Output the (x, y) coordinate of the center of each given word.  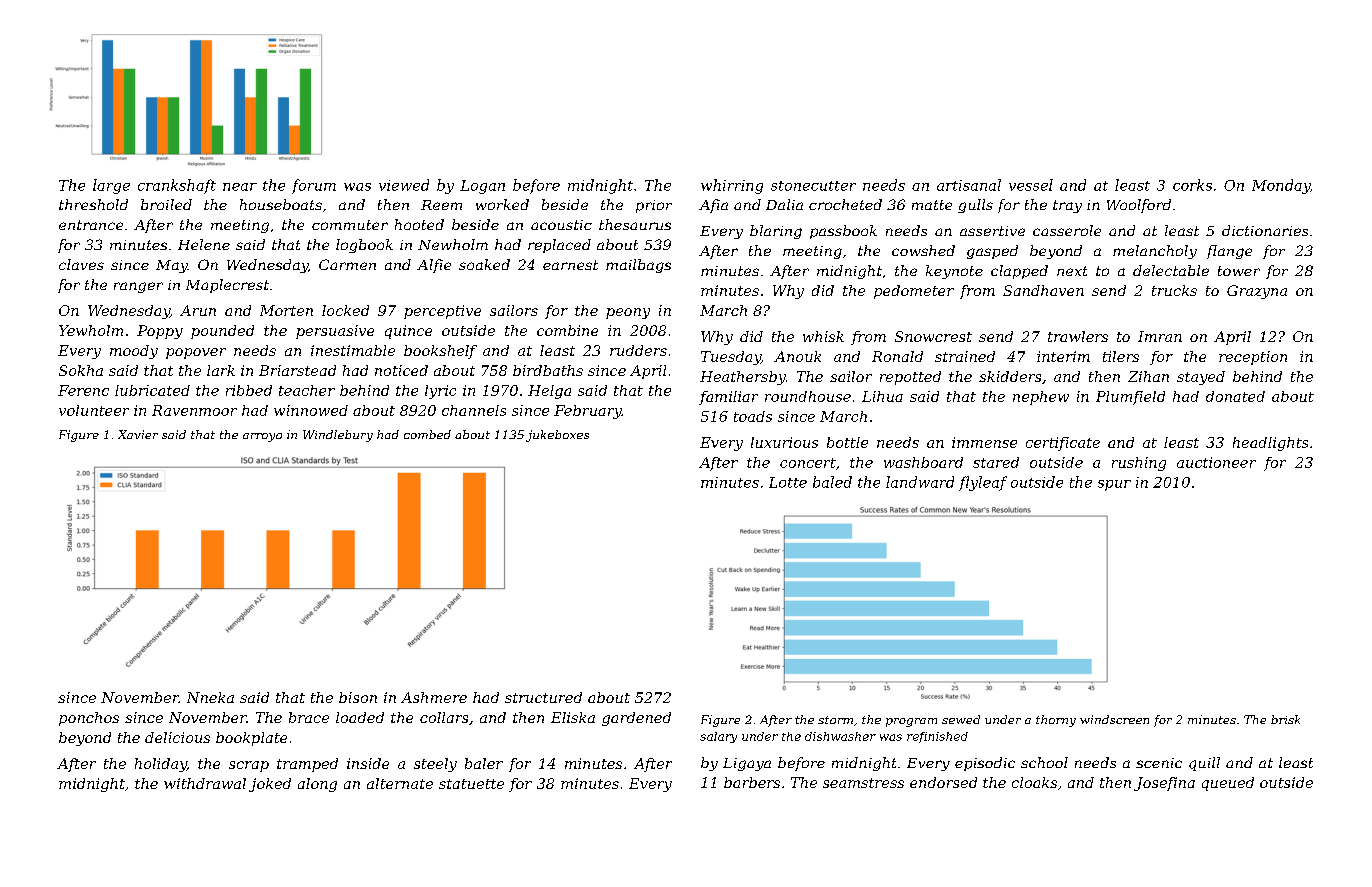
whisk (823, 336)
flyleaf (983, 483)
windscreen (1114, 719)
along (317, 785)
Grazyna (1257, 292)
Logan (482, 187)
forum (314, 186)
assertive (992, 231)
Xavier (138, 434)
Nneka (210, 697)
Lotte (788, 482)
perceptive (442, 312)
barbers (752, 782)
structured (543, 697)
